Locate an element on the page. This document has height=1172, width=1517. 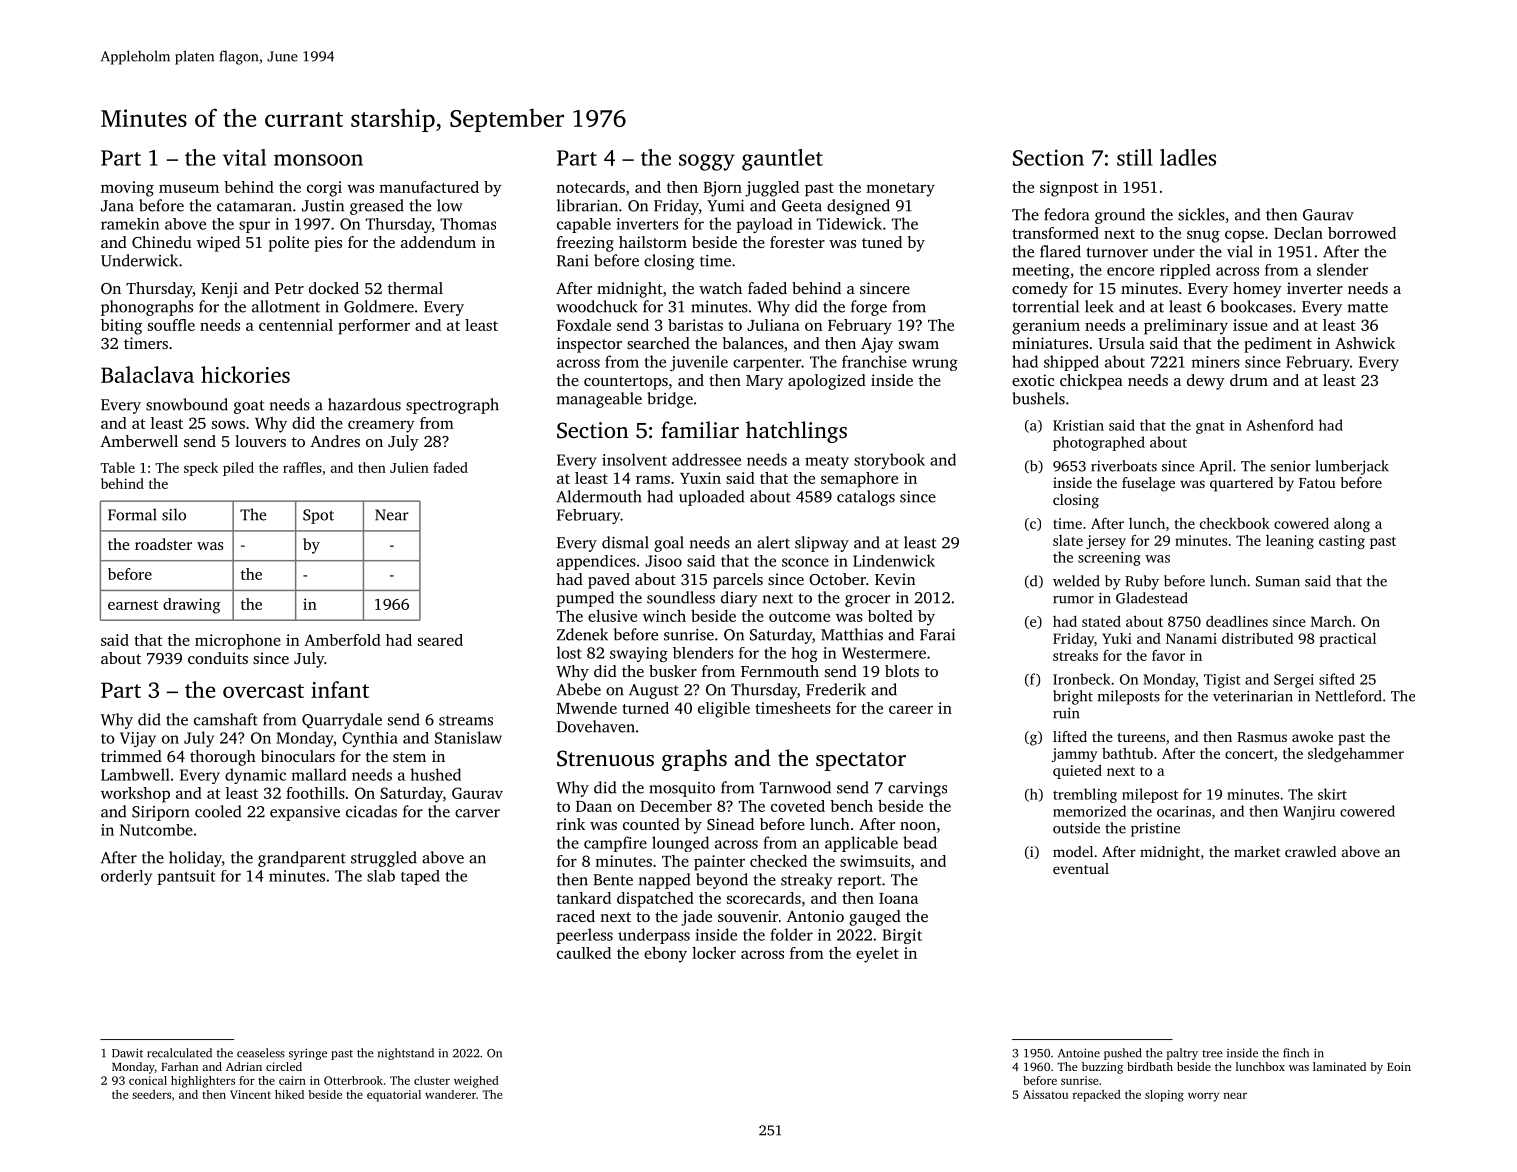
carver is located at coordinates (477, 813).
